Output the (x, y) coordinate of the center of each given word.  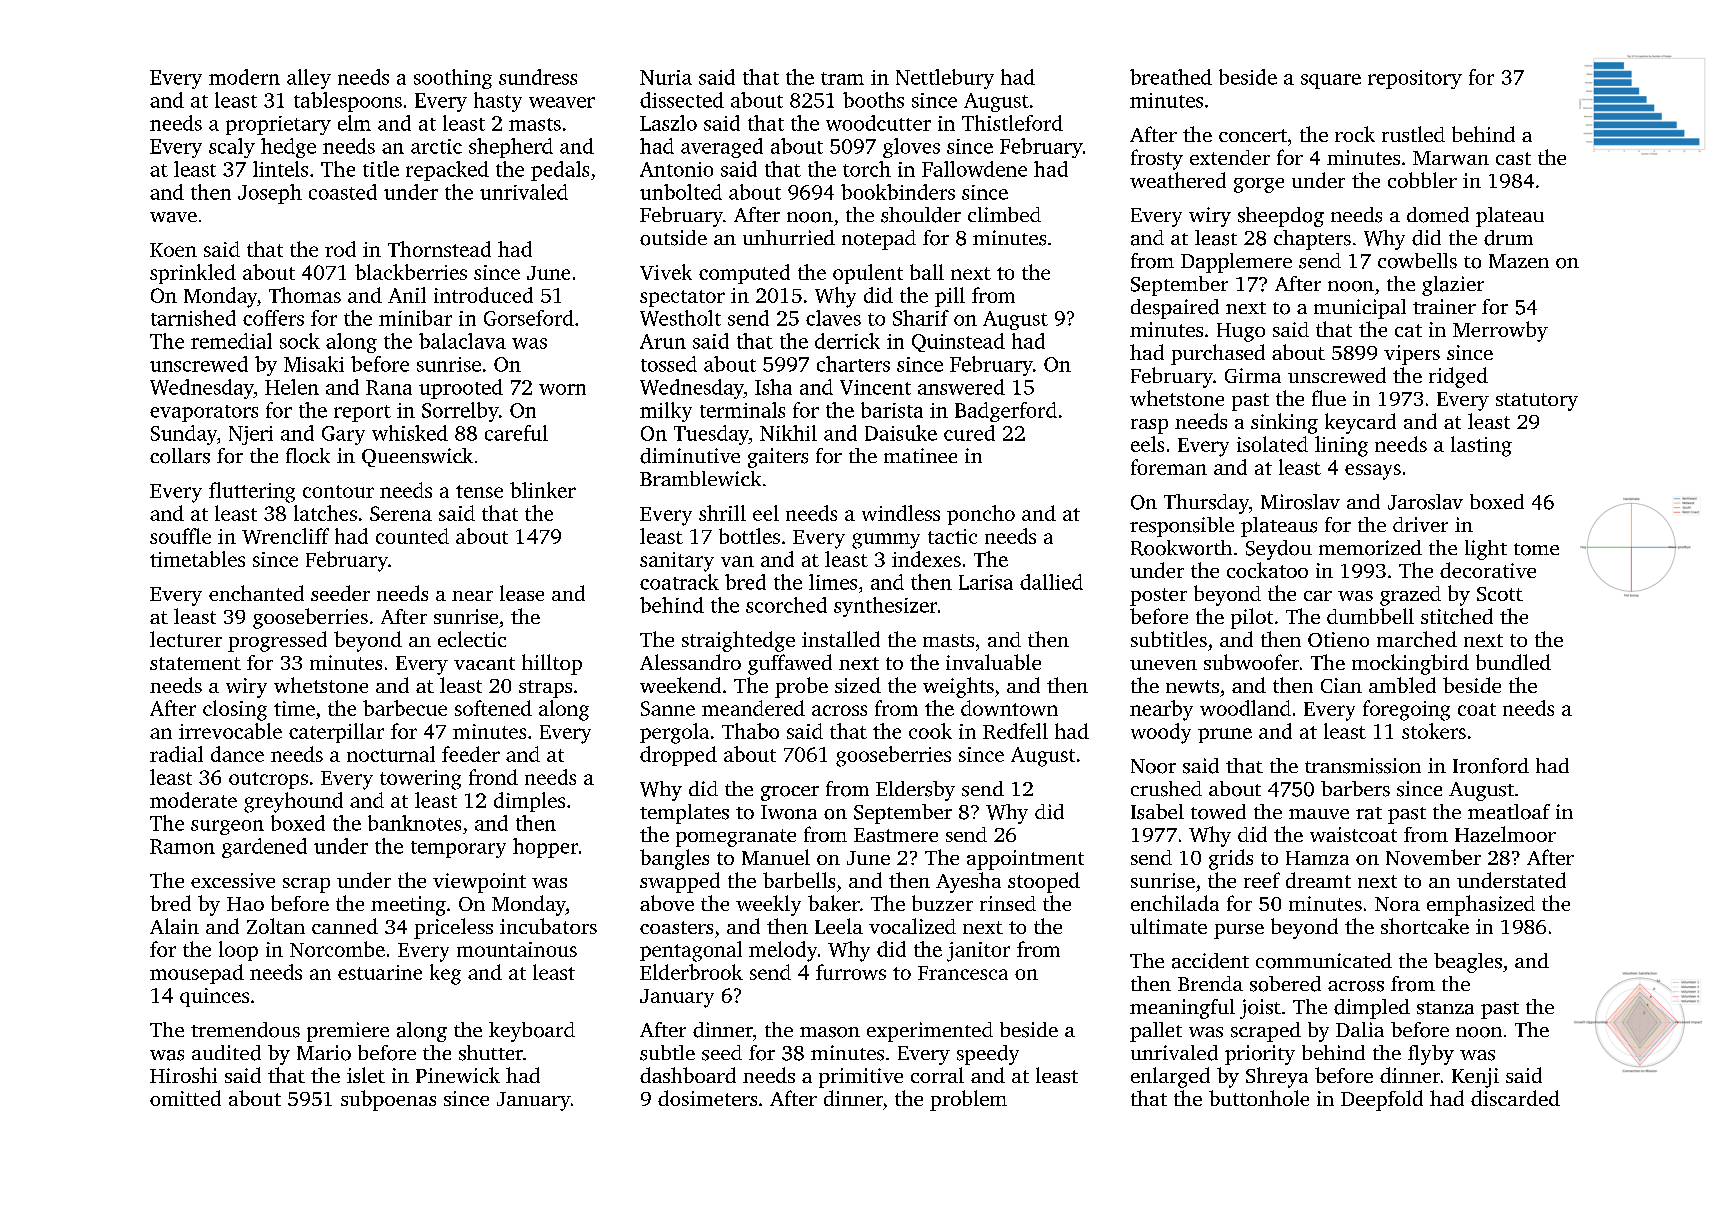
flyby (1431, 1055)
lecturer (186, 639)
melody (783, 951)
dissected (682, 100)
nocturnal (391, 754)
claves (833, 318)
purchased (1218, 354)
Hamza (1317, 858)
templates (684, 814)
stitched (1457, 616)
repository (1415, 79)
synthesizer (885, 607)
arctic (436, 146)
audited (226, 1053)
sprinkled (193, 274)
